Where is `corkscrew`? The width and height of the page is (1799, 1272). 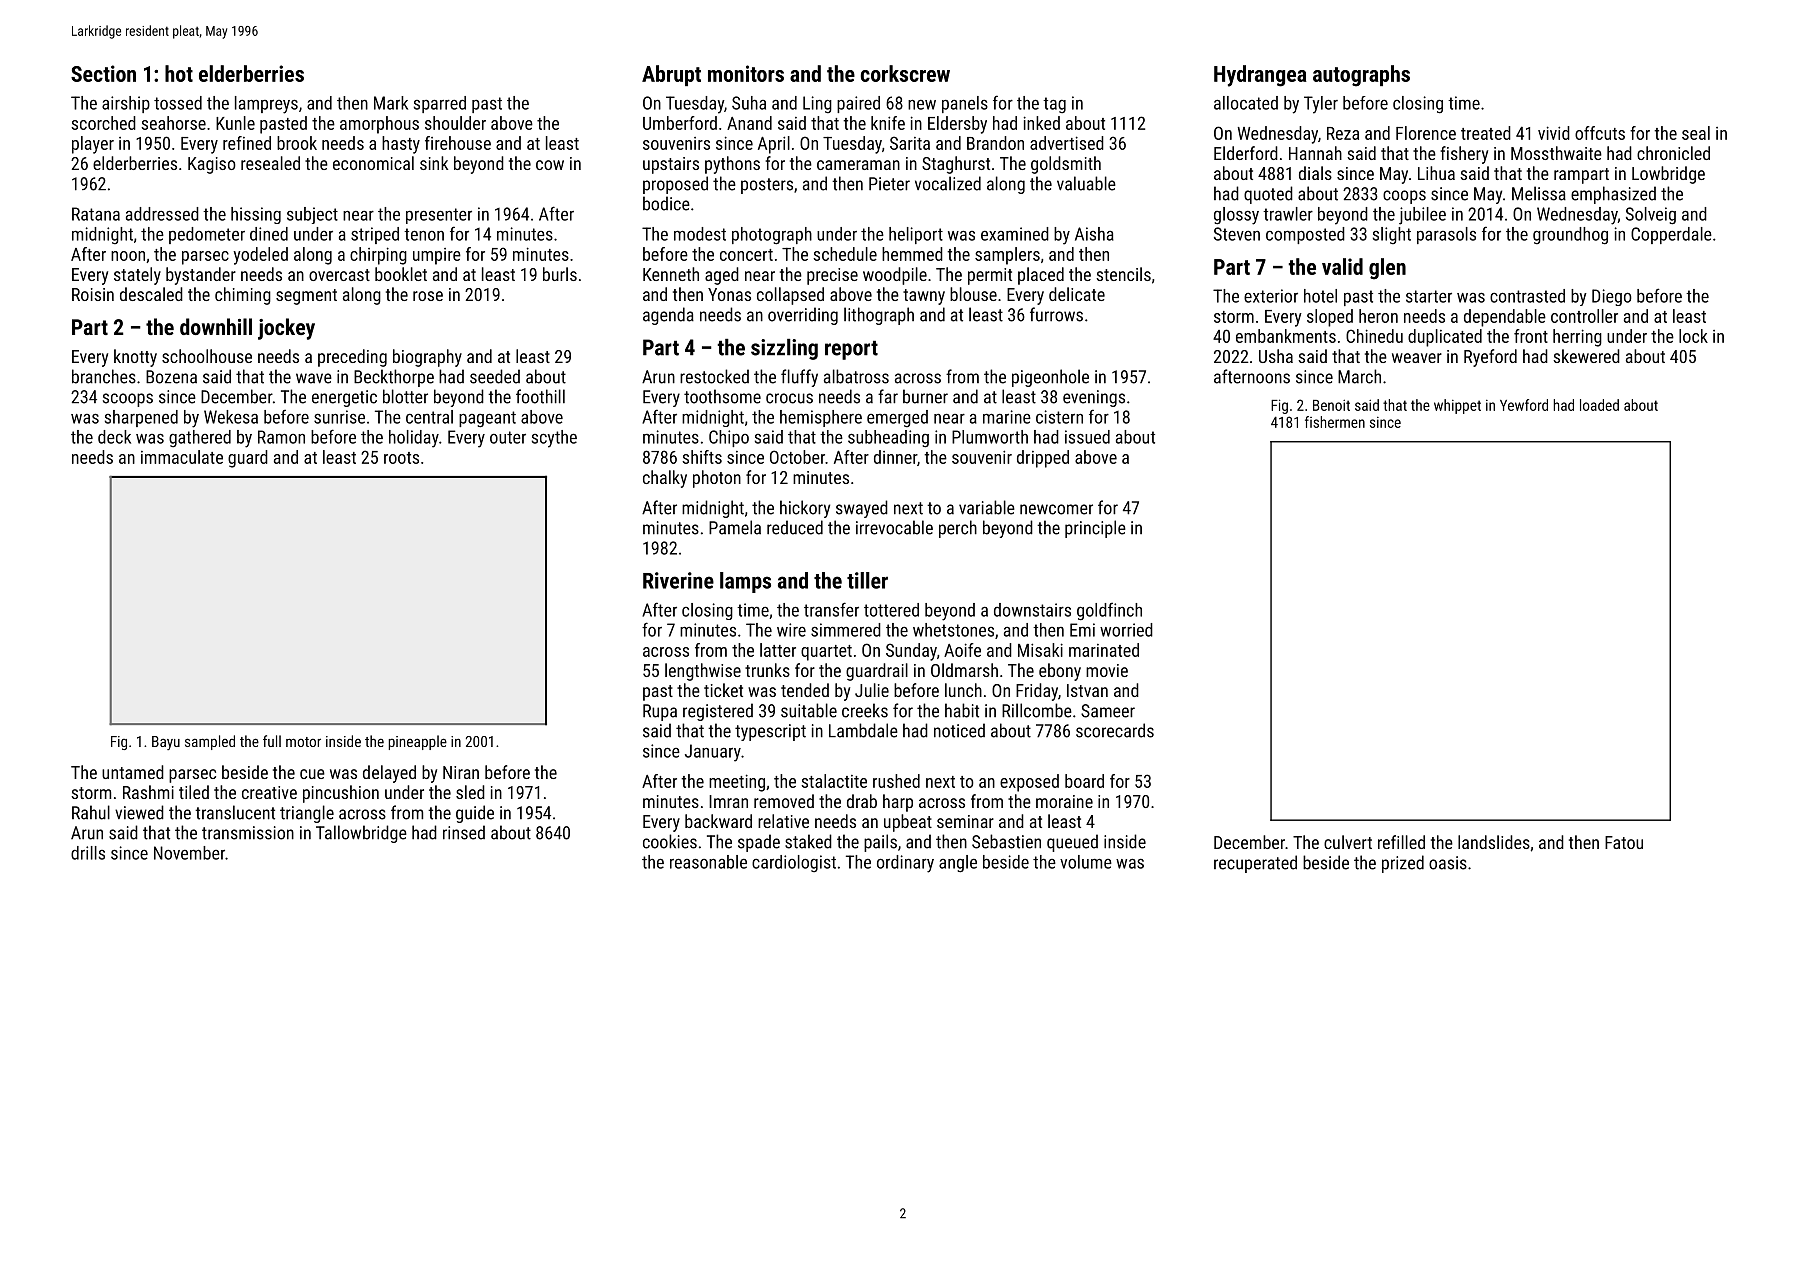 corkscrew is located at coordinates (905, 73).
